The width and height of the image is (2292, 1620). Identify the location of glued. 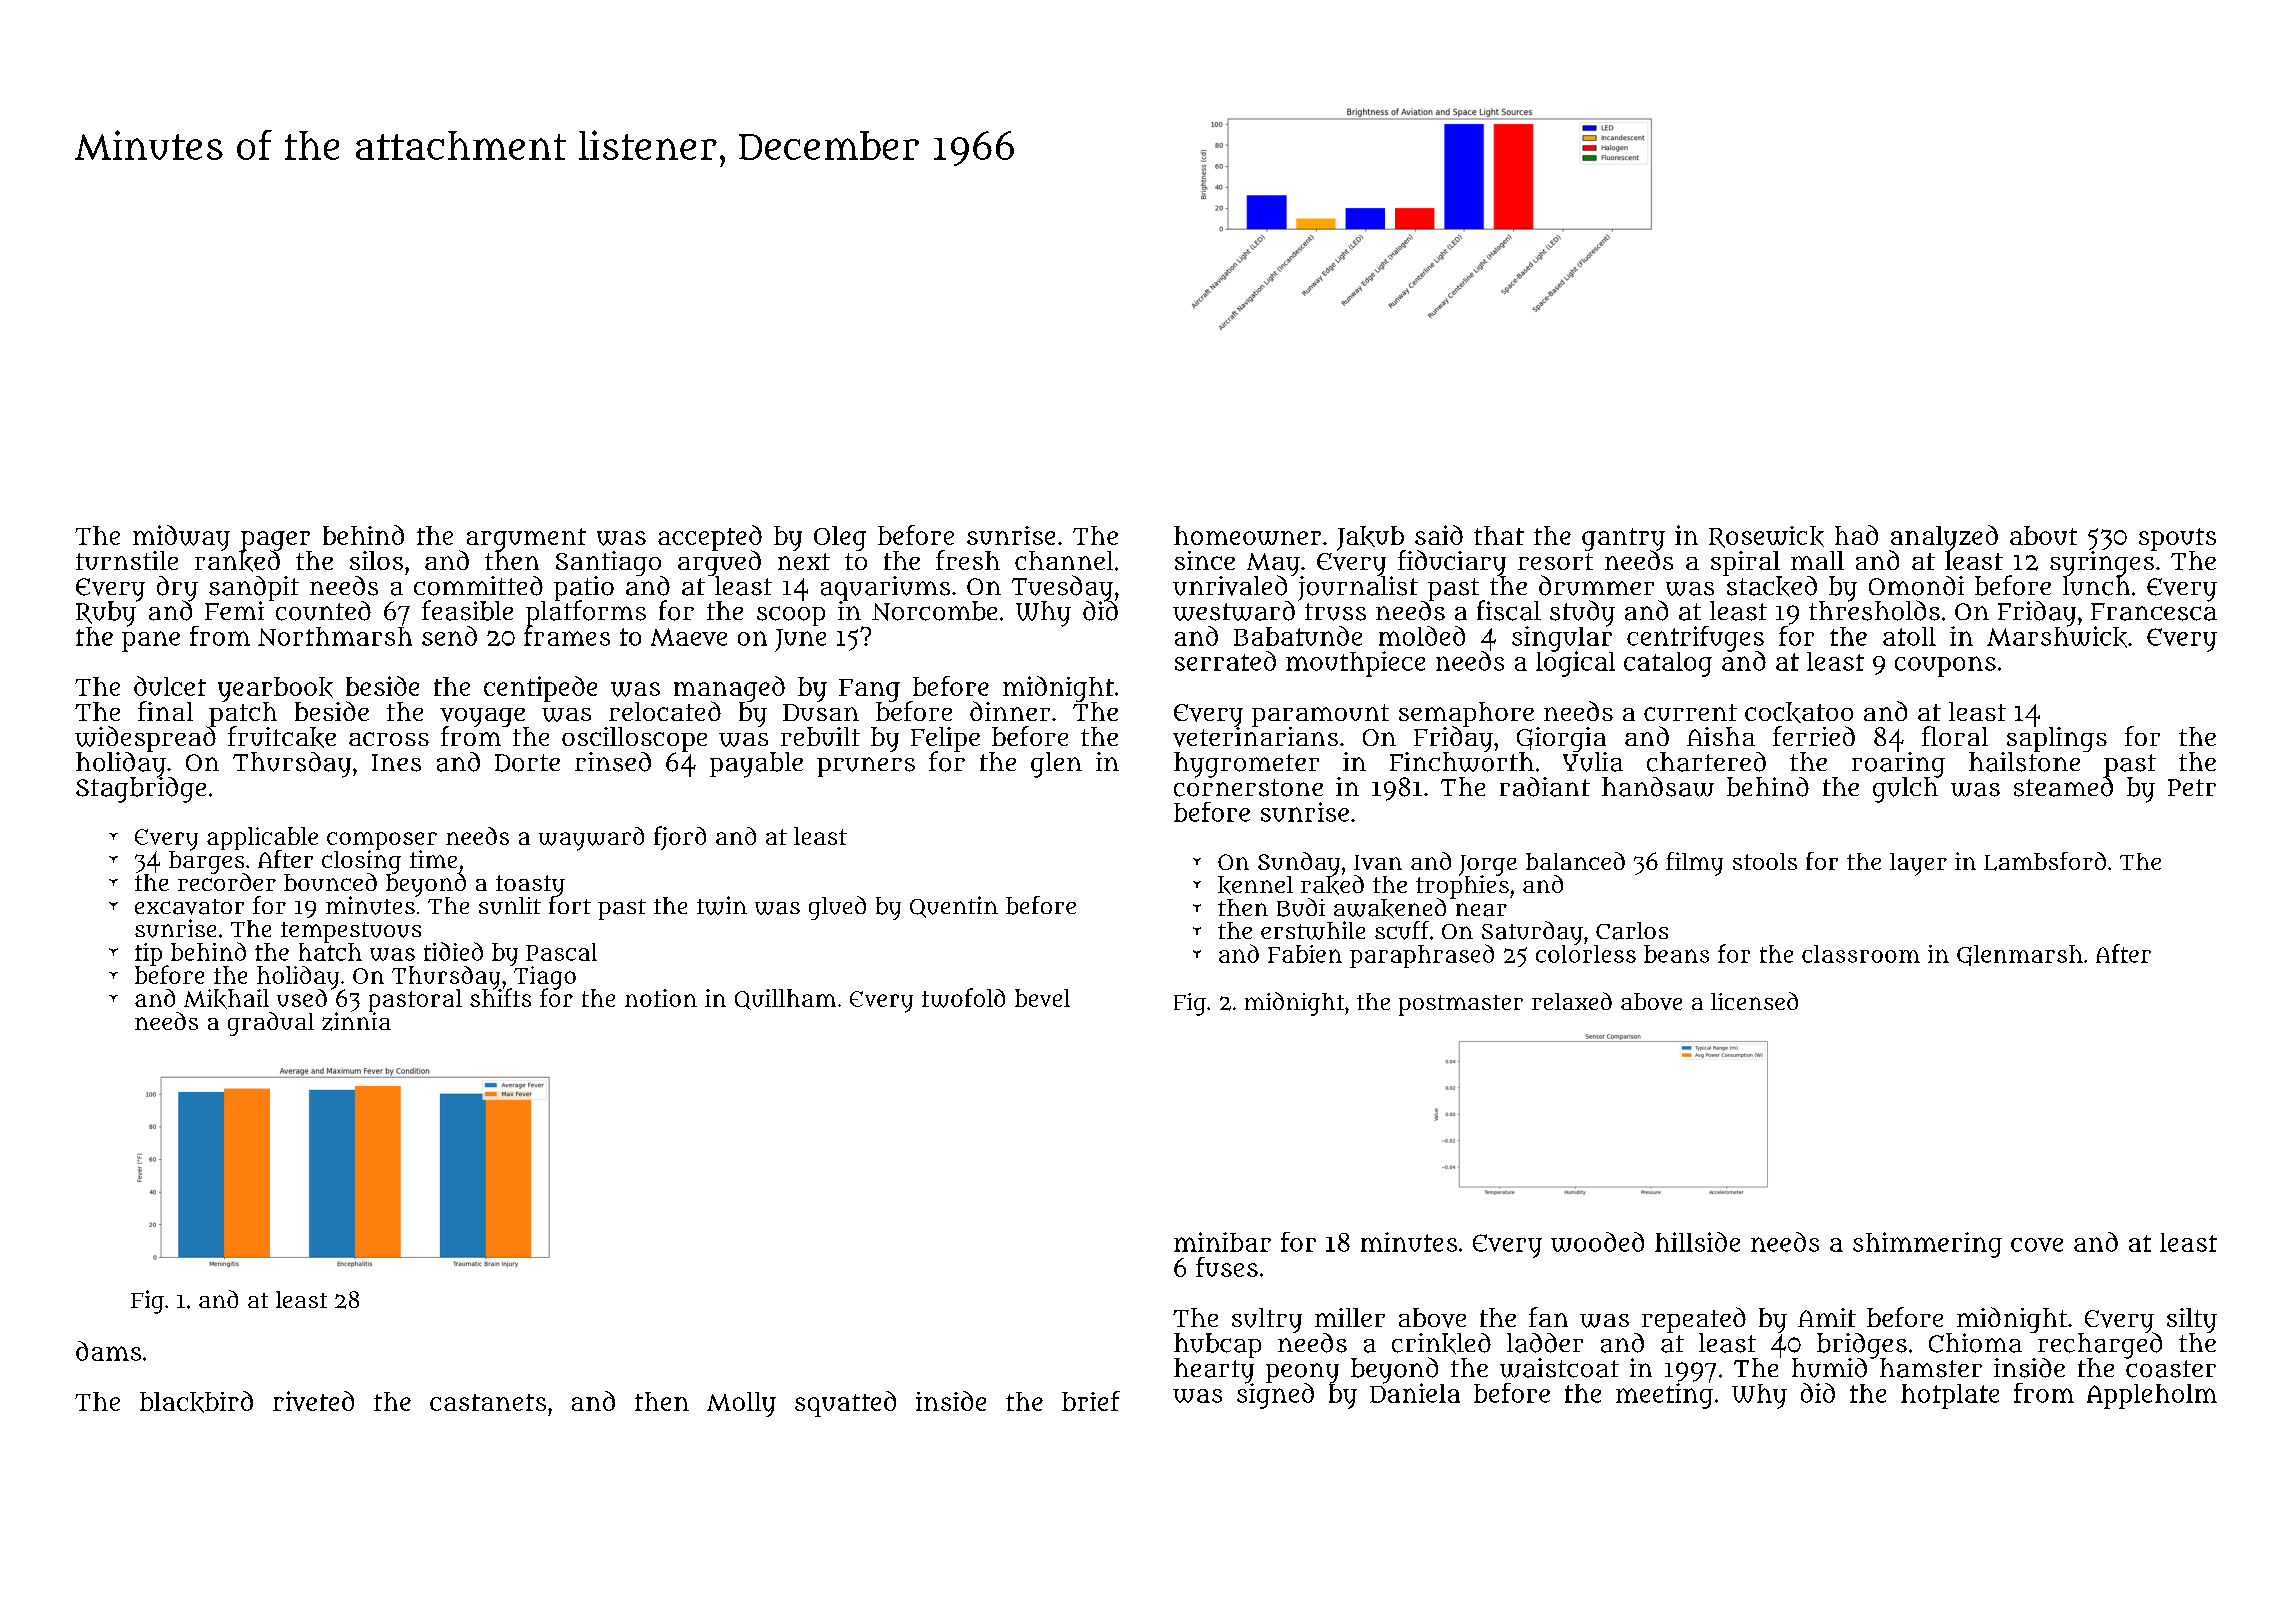
(837, 908).
